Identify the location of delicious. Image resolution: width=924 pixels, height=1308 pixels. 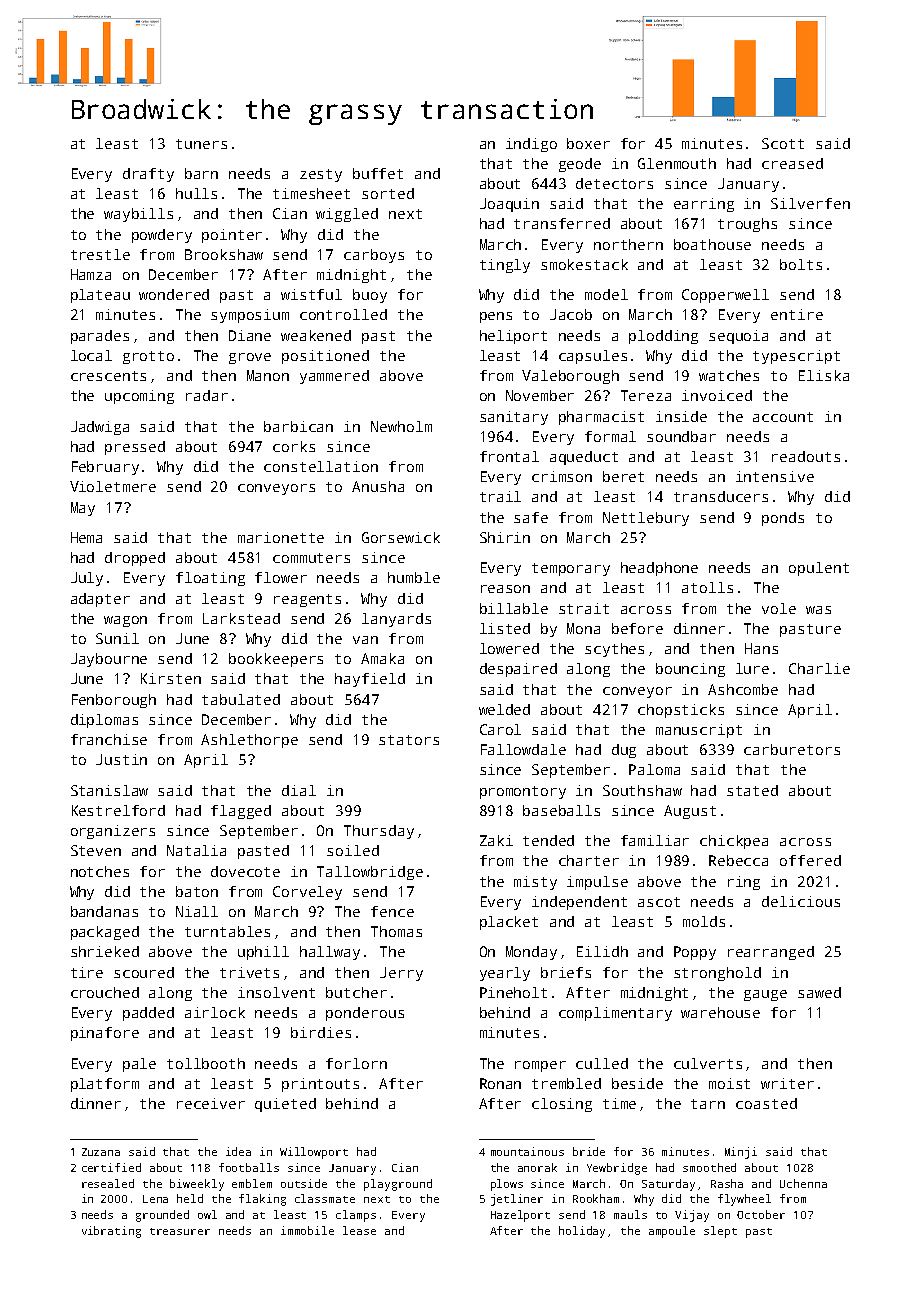
(801, 901).
